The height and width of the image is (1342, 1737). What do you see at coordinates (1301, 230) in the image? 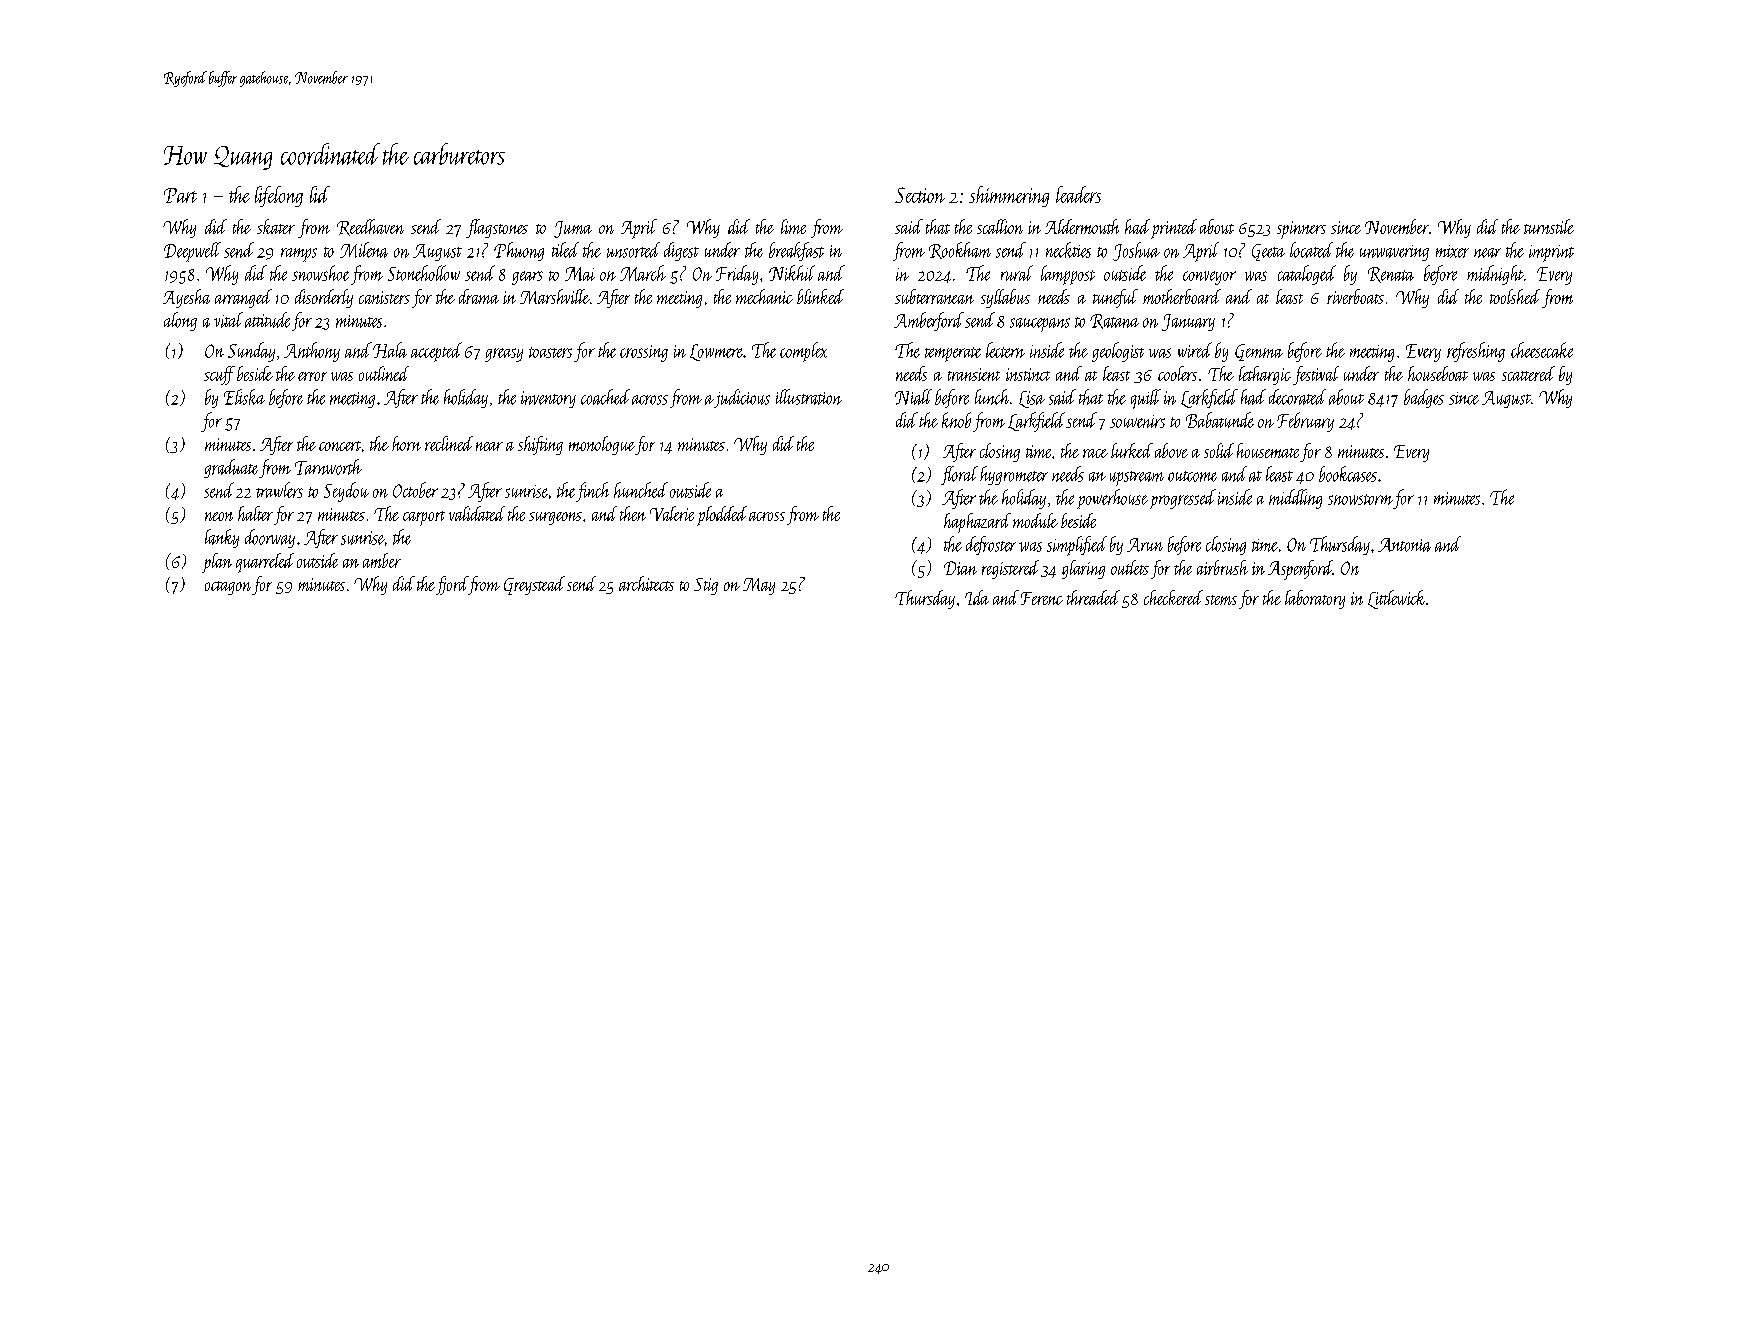
I see `spinners` at bounding box center [1301, 230].
